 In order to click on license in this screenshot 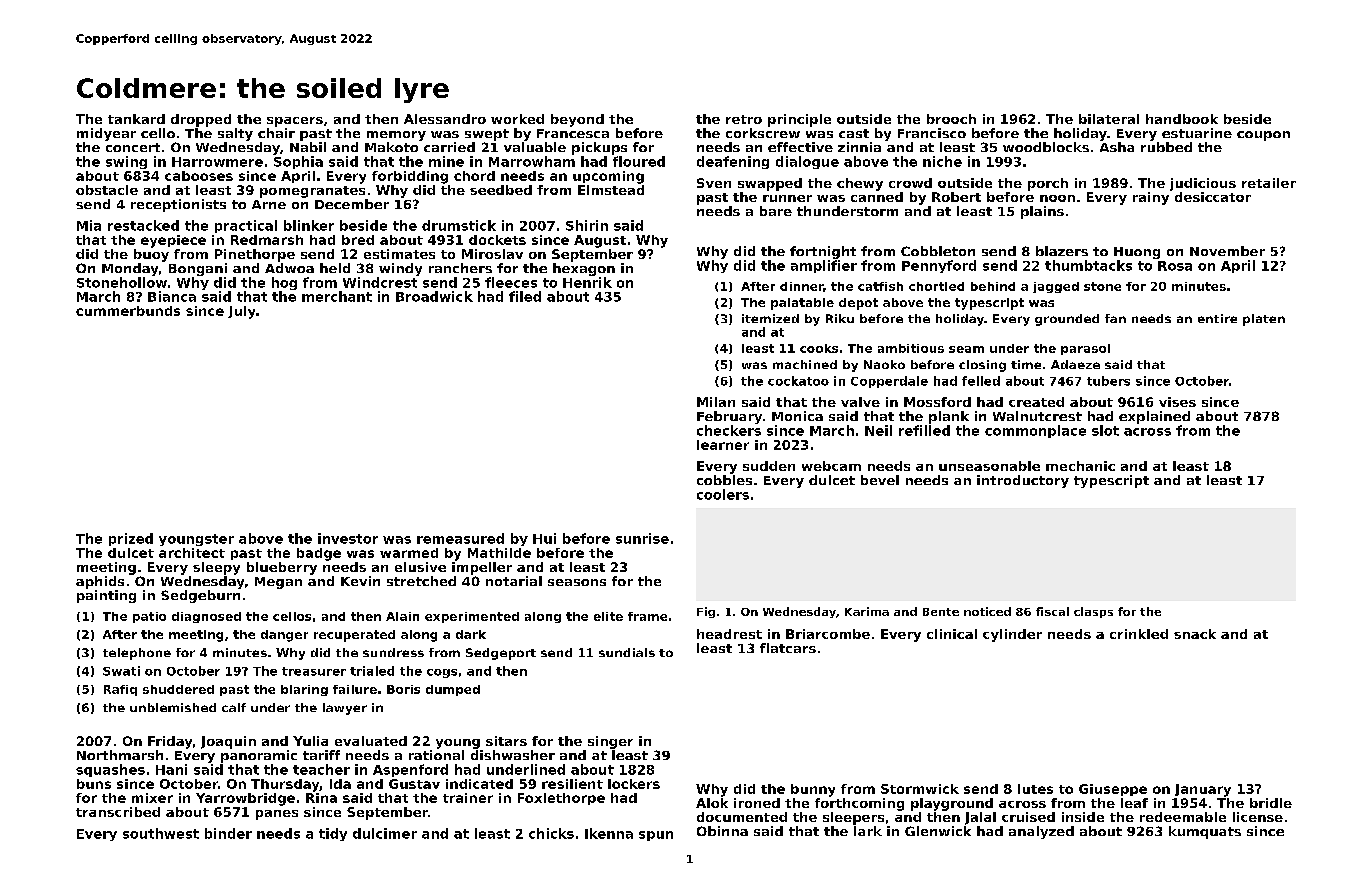, I will do `click(1258, 817)`.
